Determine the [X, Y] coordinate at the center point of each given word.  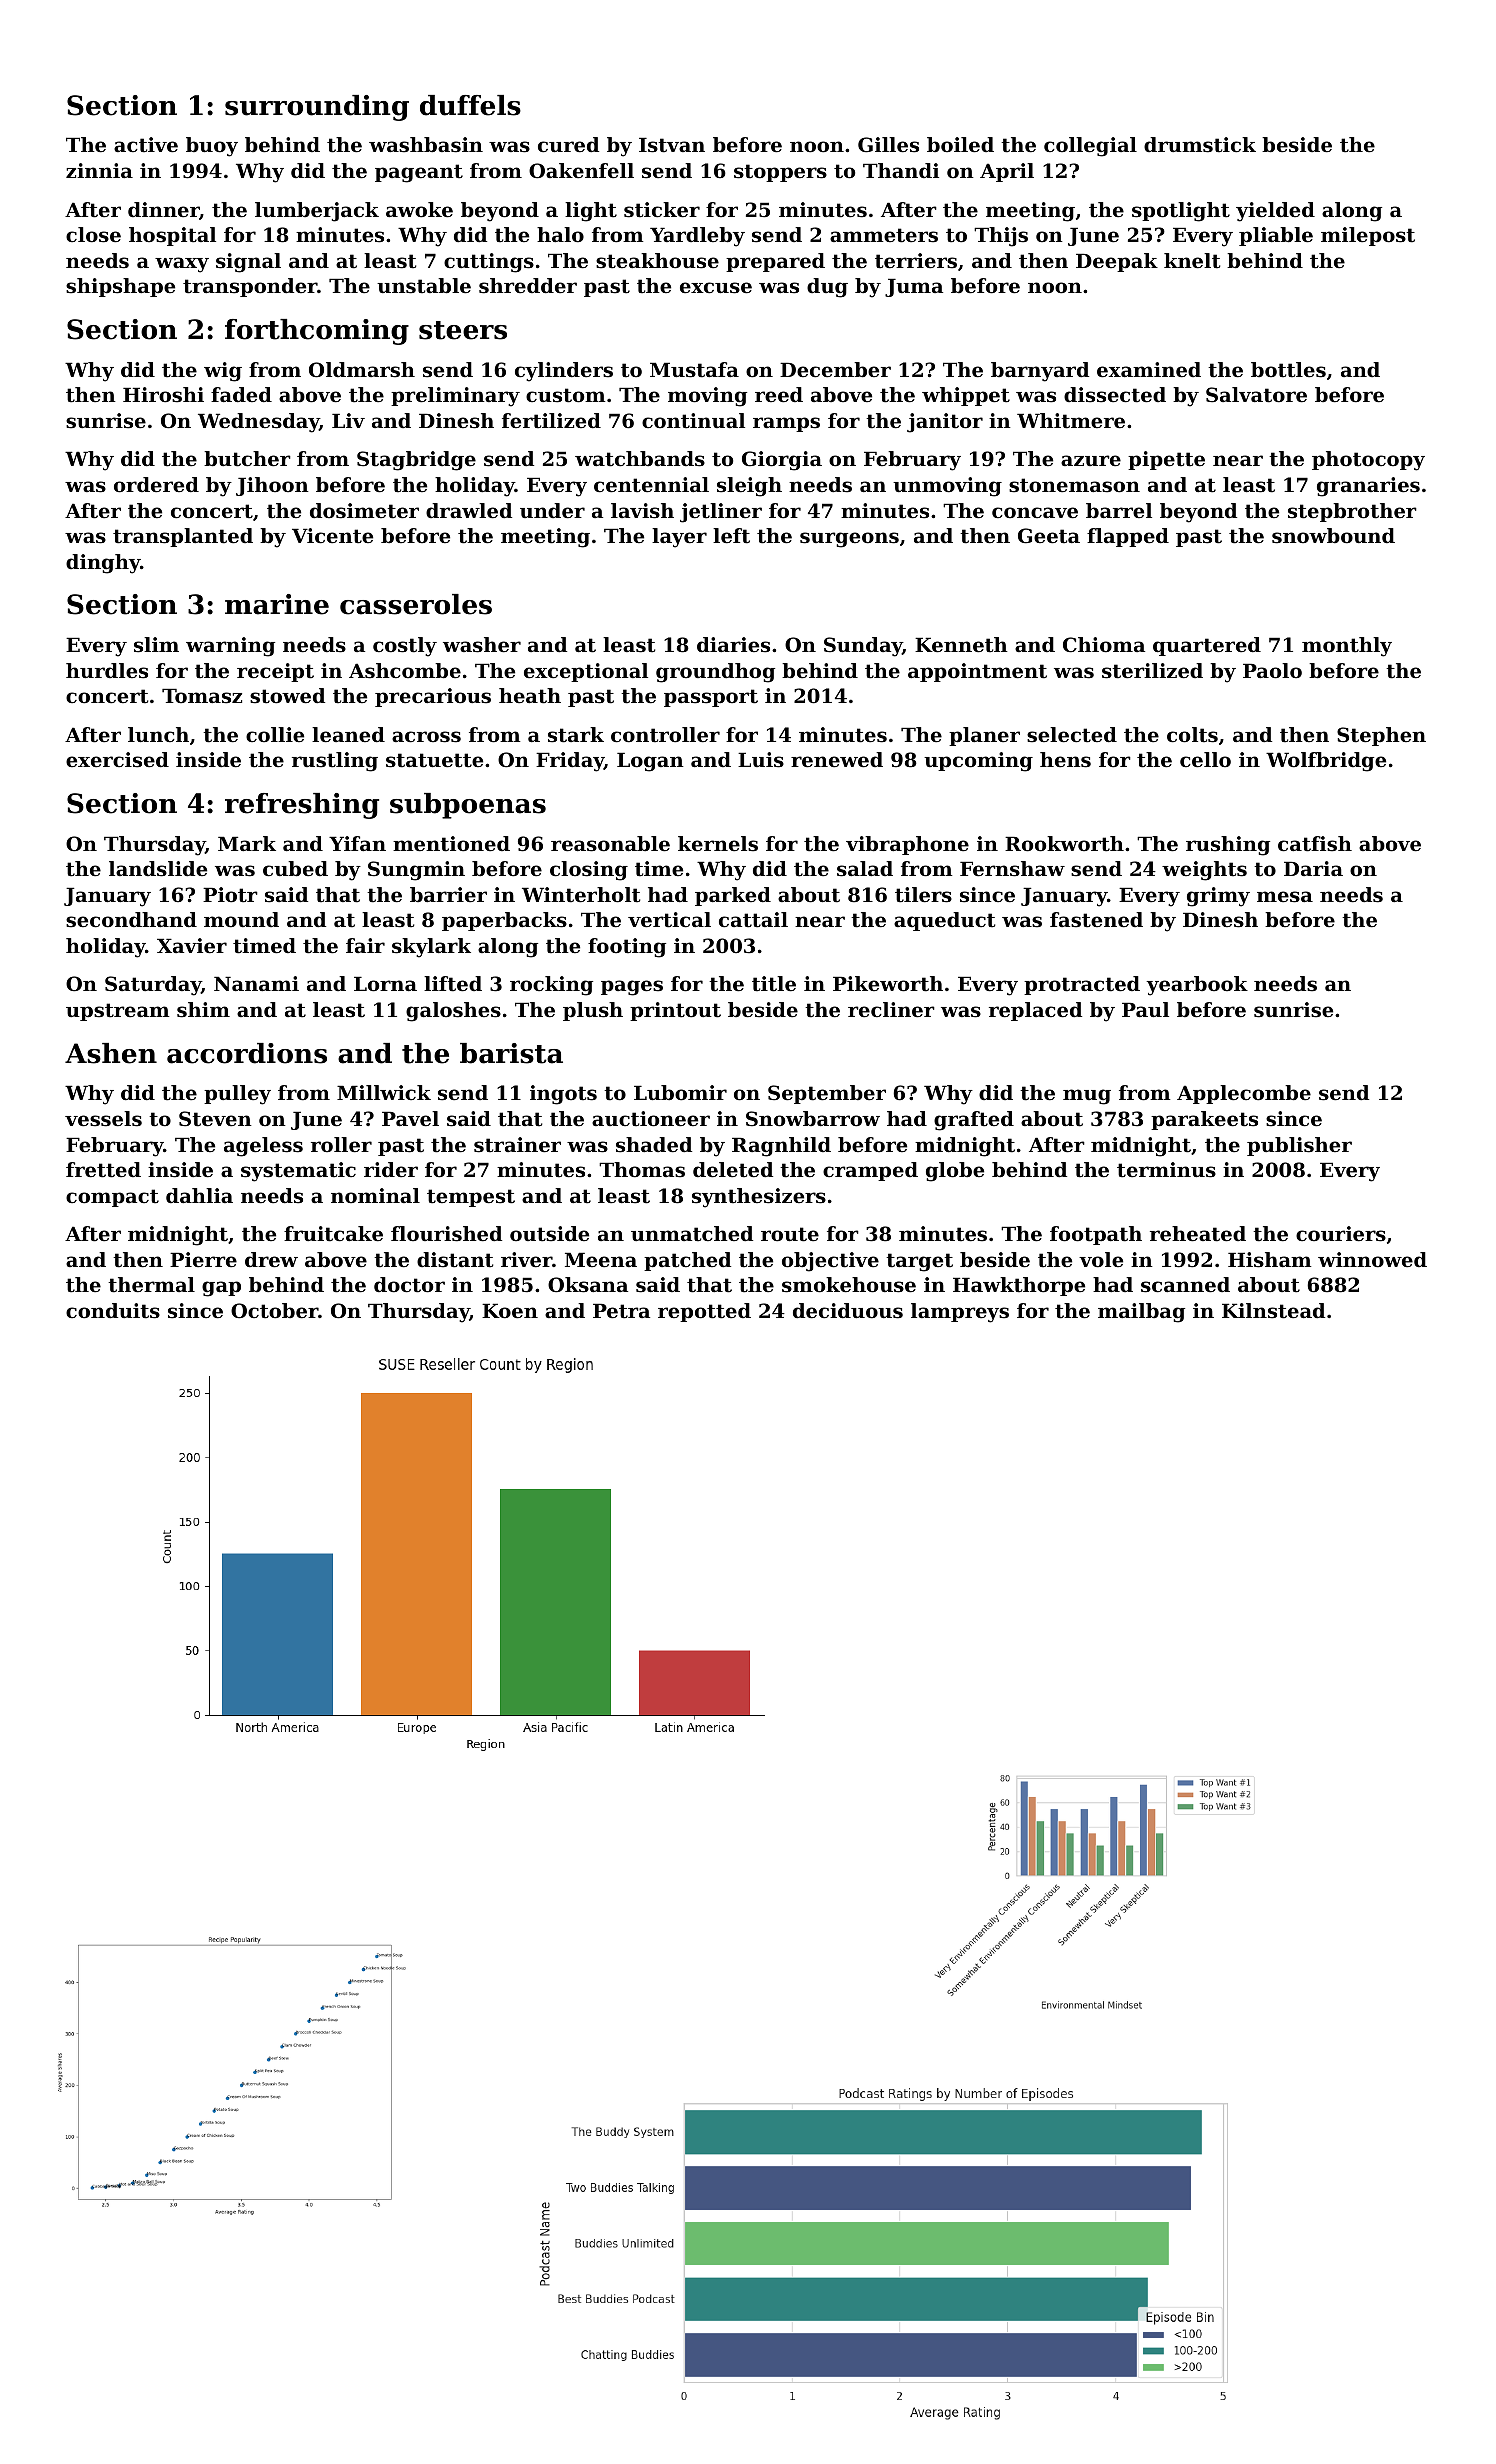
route [790, 1234]
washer [482, 645]
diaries [733, 645]
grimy [1218, 897]
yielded [1275, 212]
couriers [1341, 1234]
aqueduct [944, 921]
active [146, 145]
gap [221, 1289]
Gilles [888, 145]
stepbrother [1352, 512]
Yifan [357, 844]
